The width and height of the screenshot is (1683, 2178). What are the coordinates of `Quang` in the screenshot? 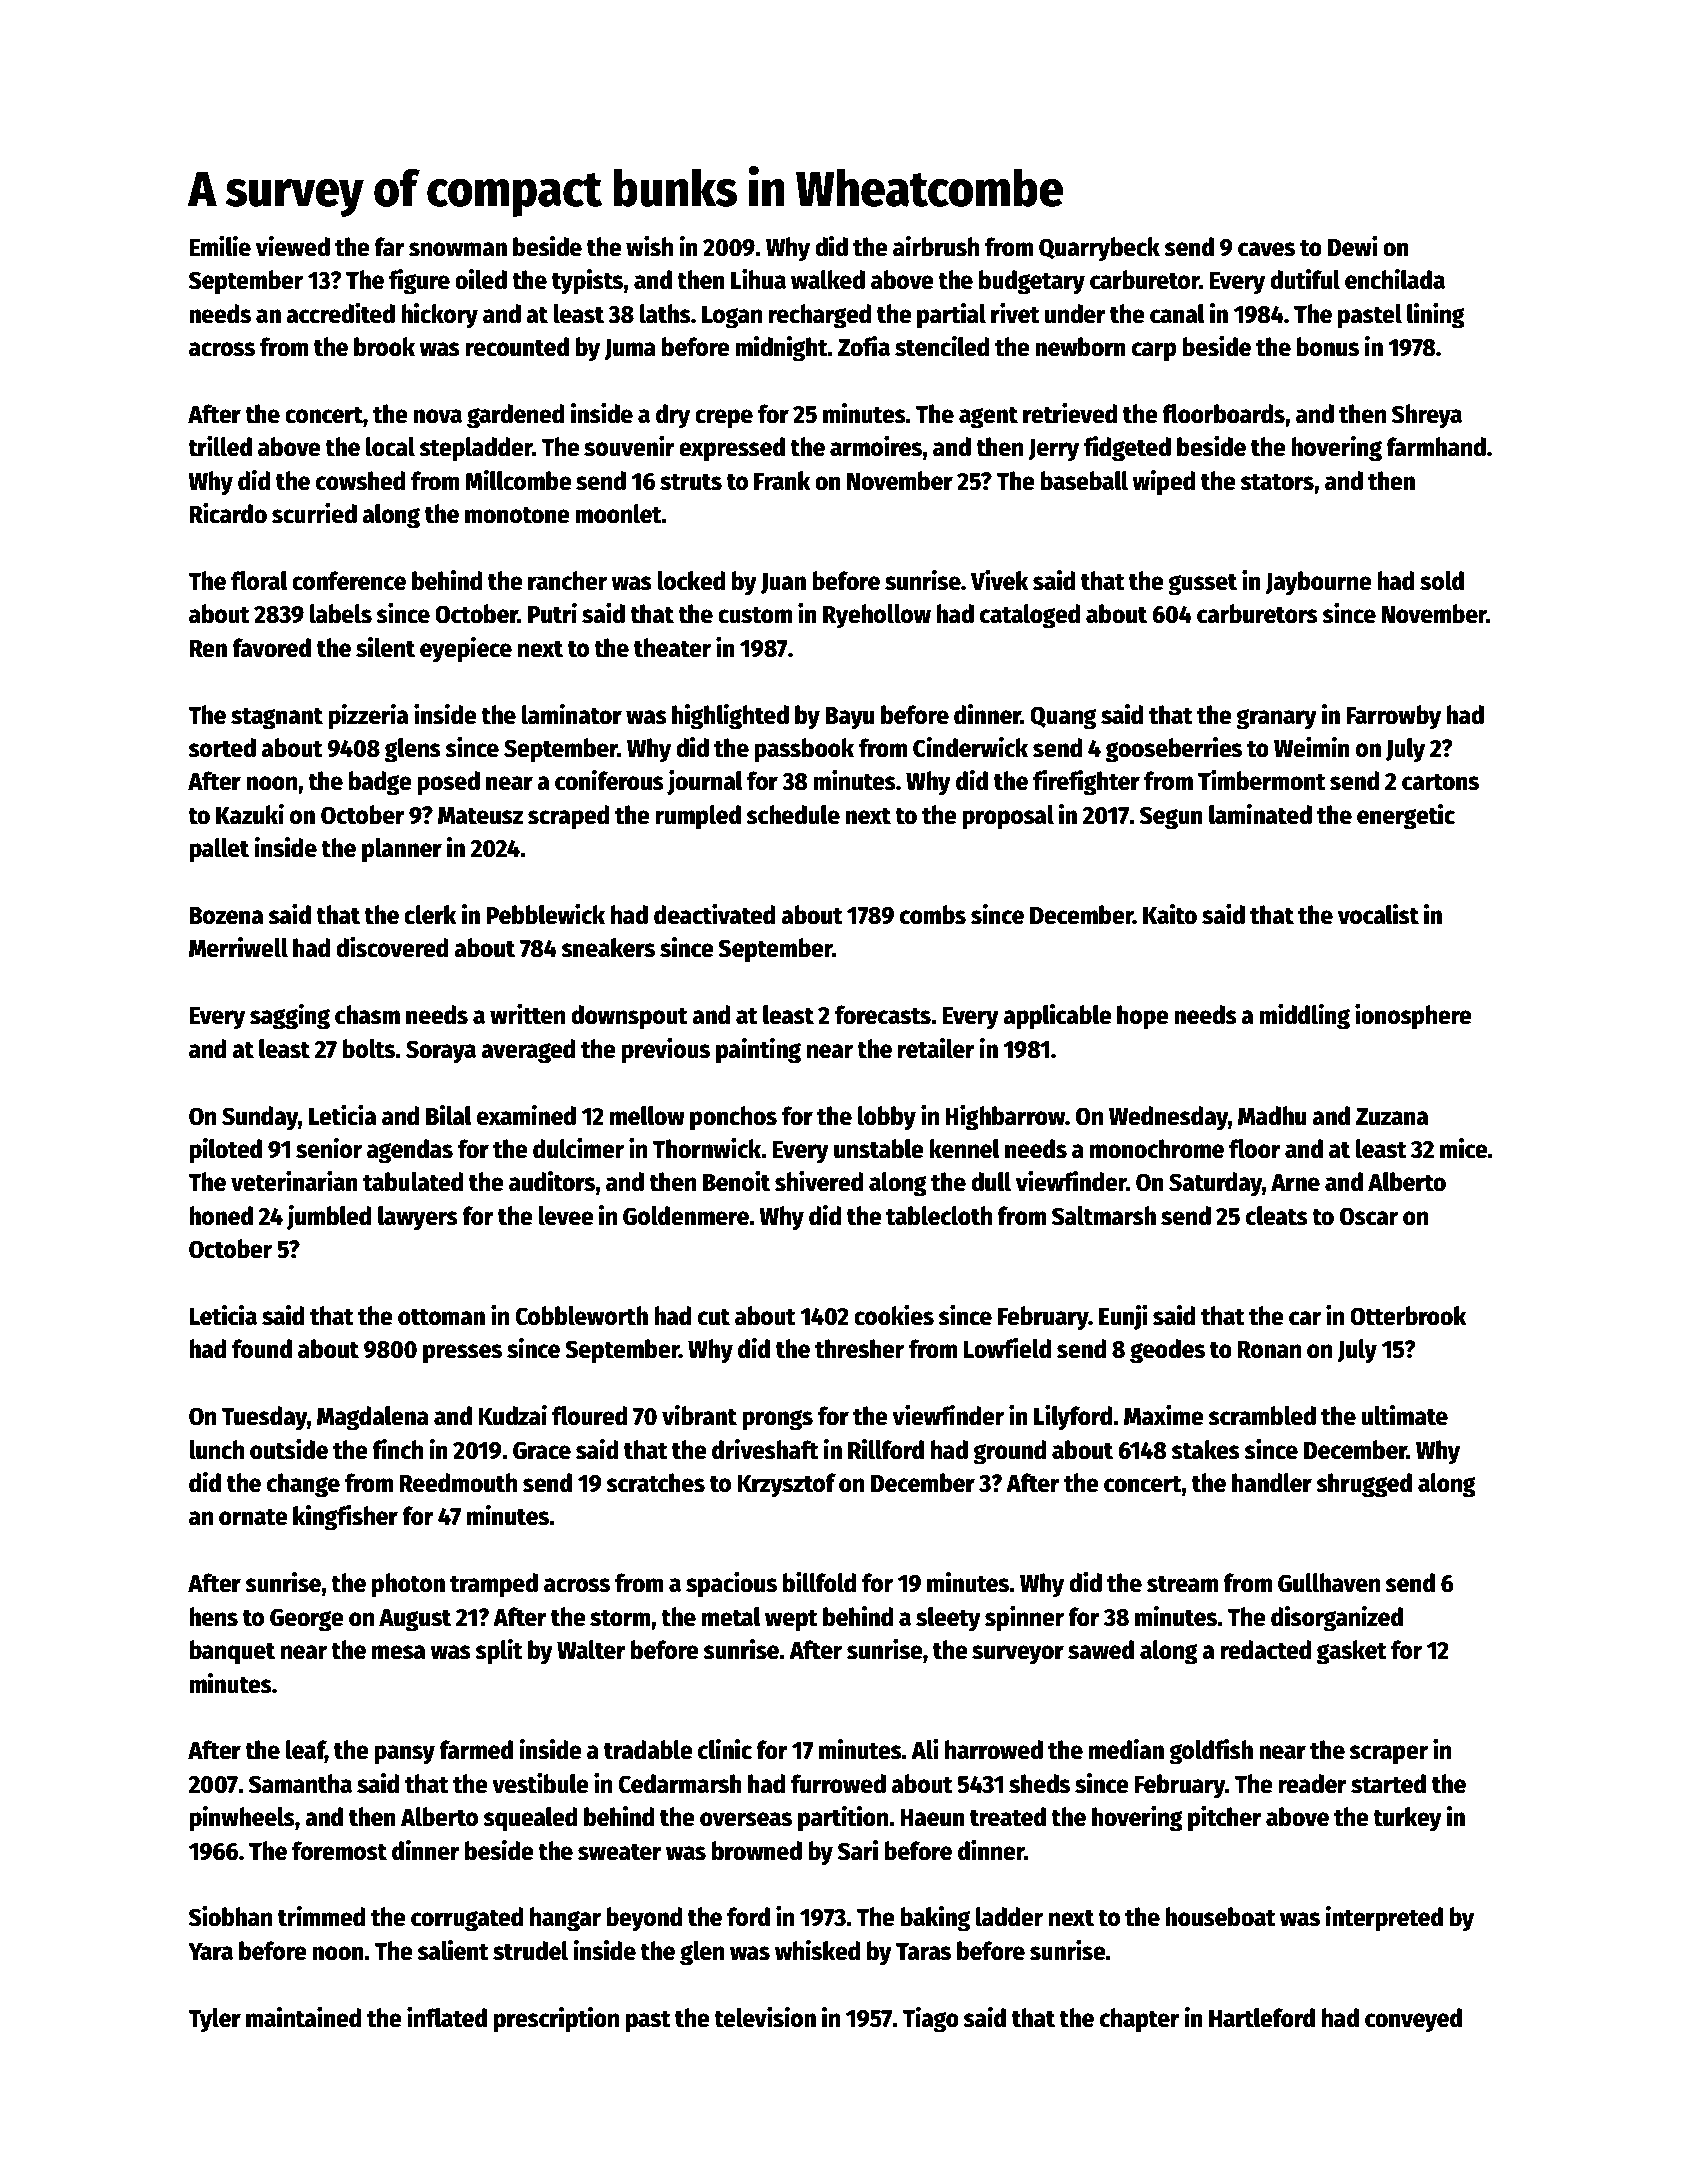 It's located at (1063, 718).
